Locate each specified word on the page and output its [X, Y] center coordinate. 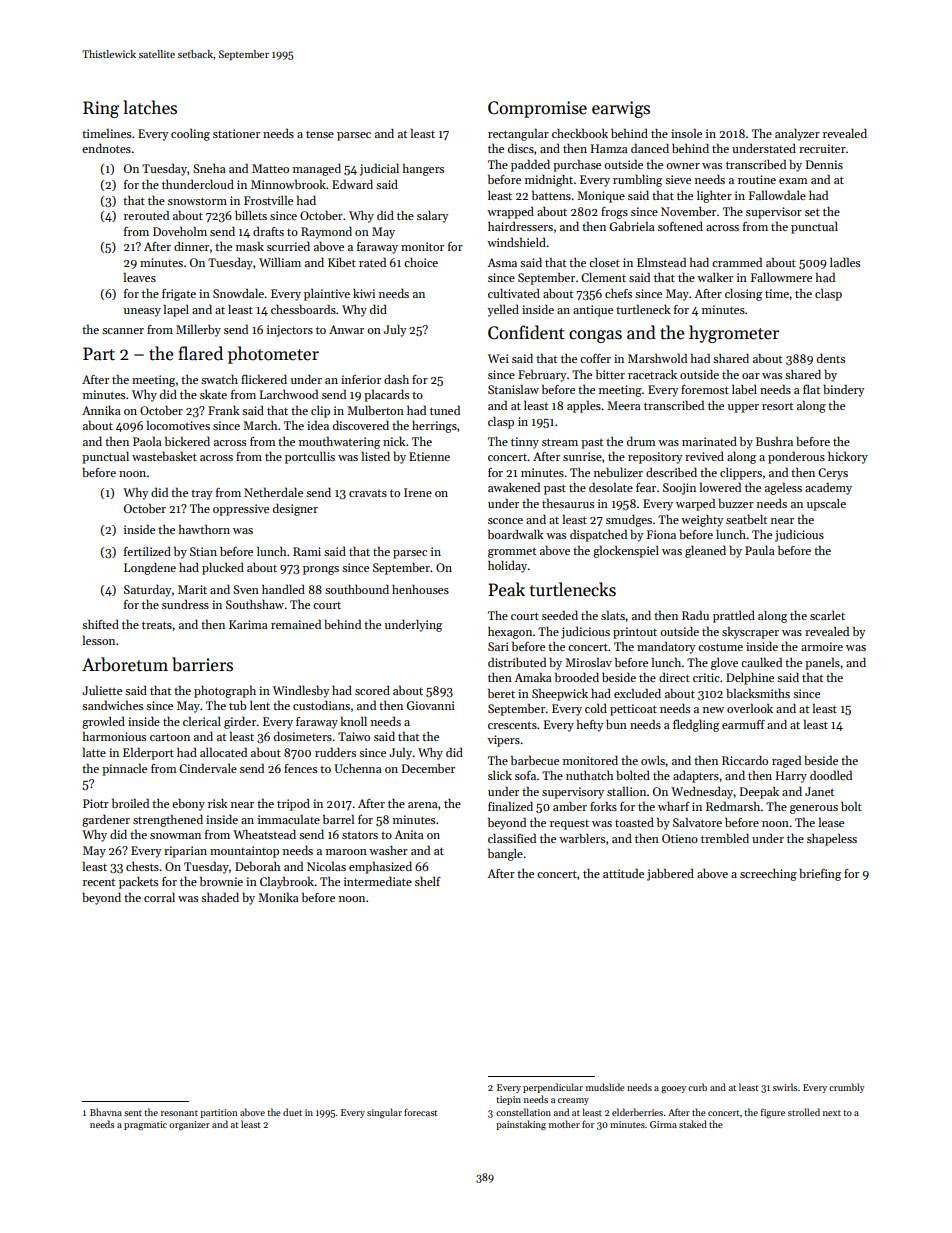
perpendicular [553, 1088]
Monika [278, 897]
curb [697, 1087]
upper [743, 408]
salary [432, 217]
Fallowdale [777, 195]
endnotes [106, 148]
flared [200, 353]
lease [831, 822]
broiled [130, 803]
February [542, 375]
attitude [623, 873]
